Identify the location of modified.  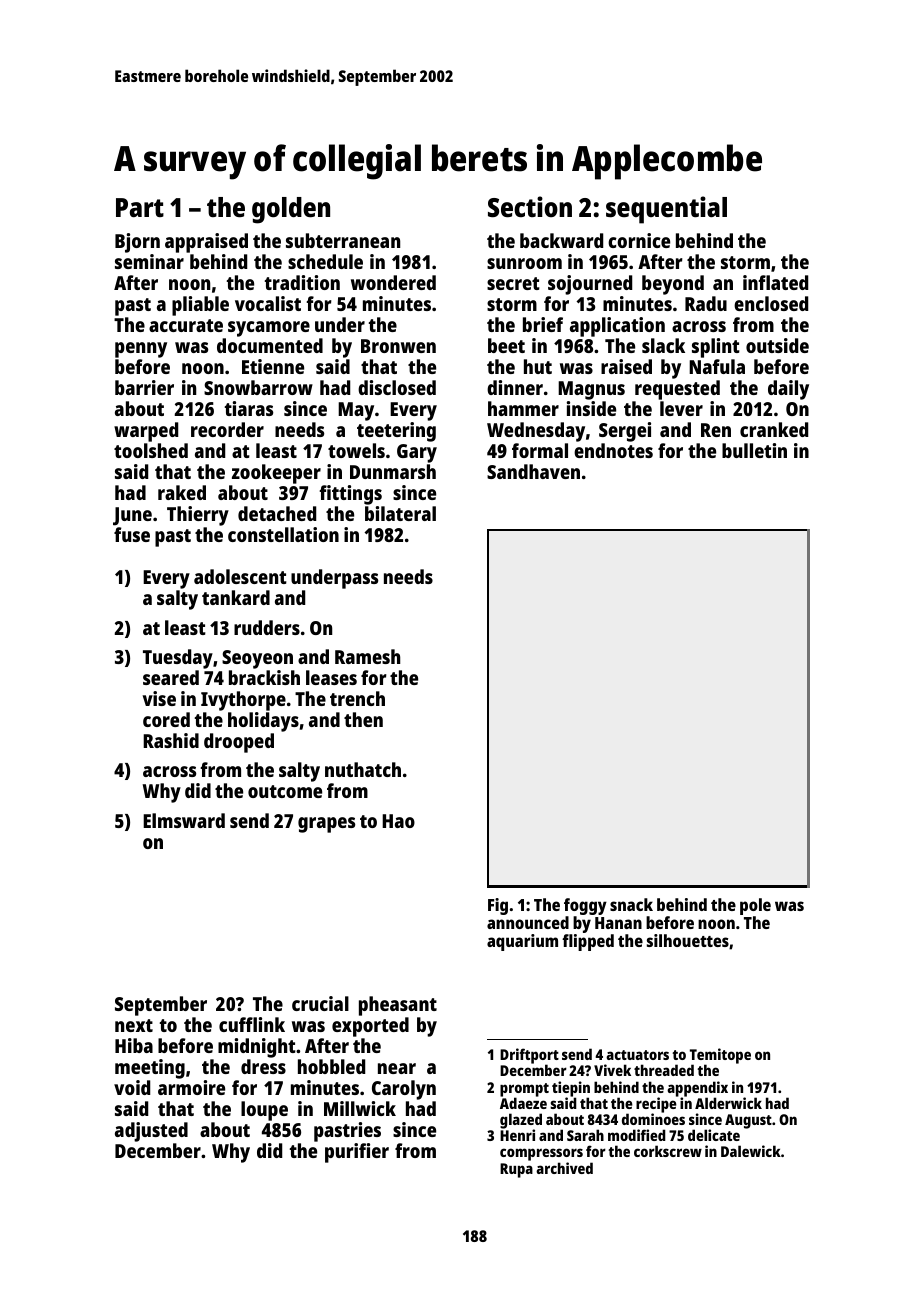
(637, 1135).
